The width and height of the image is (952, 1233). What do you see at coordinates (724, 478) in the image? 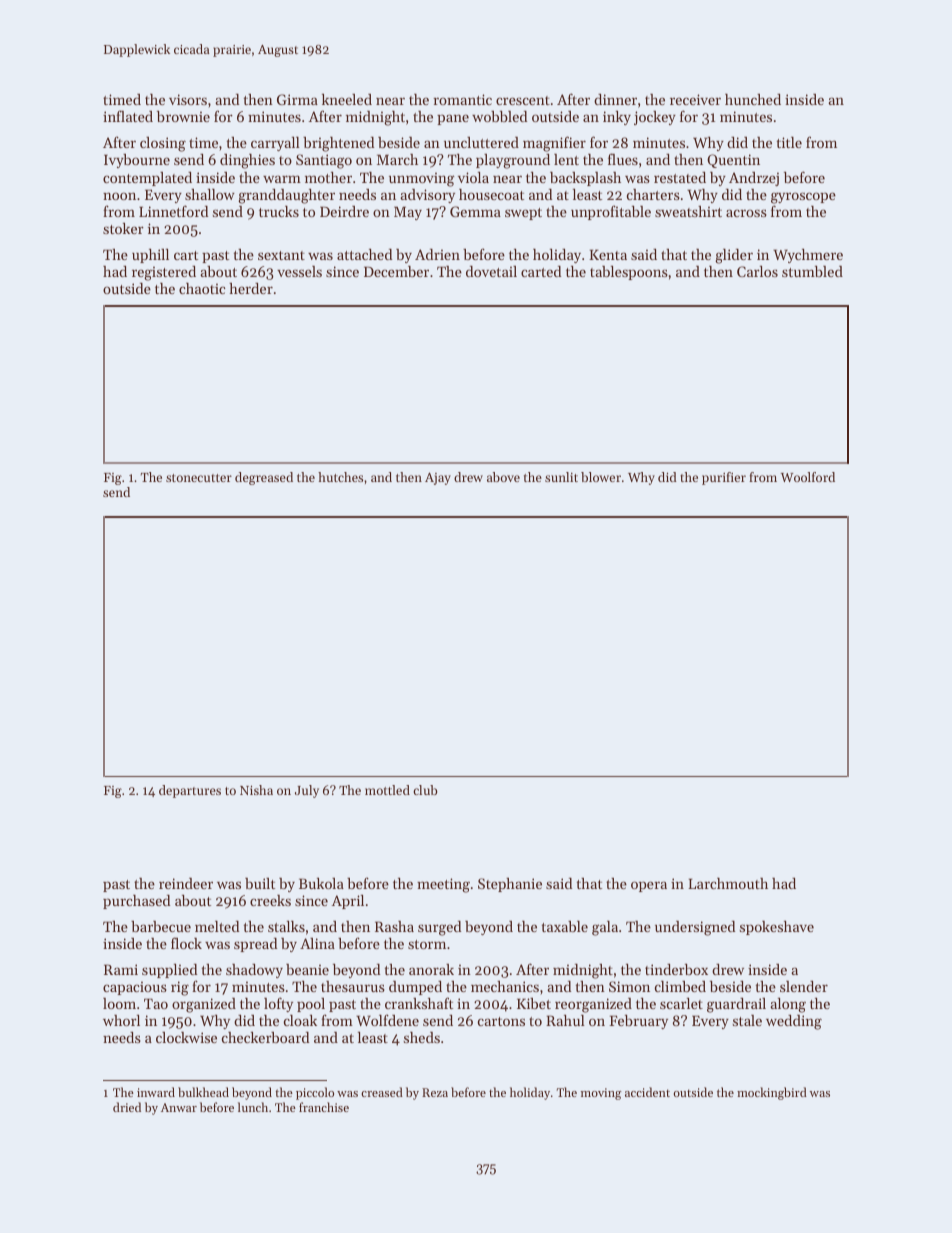
I see `purifier` at bounding box center [724, 478].
